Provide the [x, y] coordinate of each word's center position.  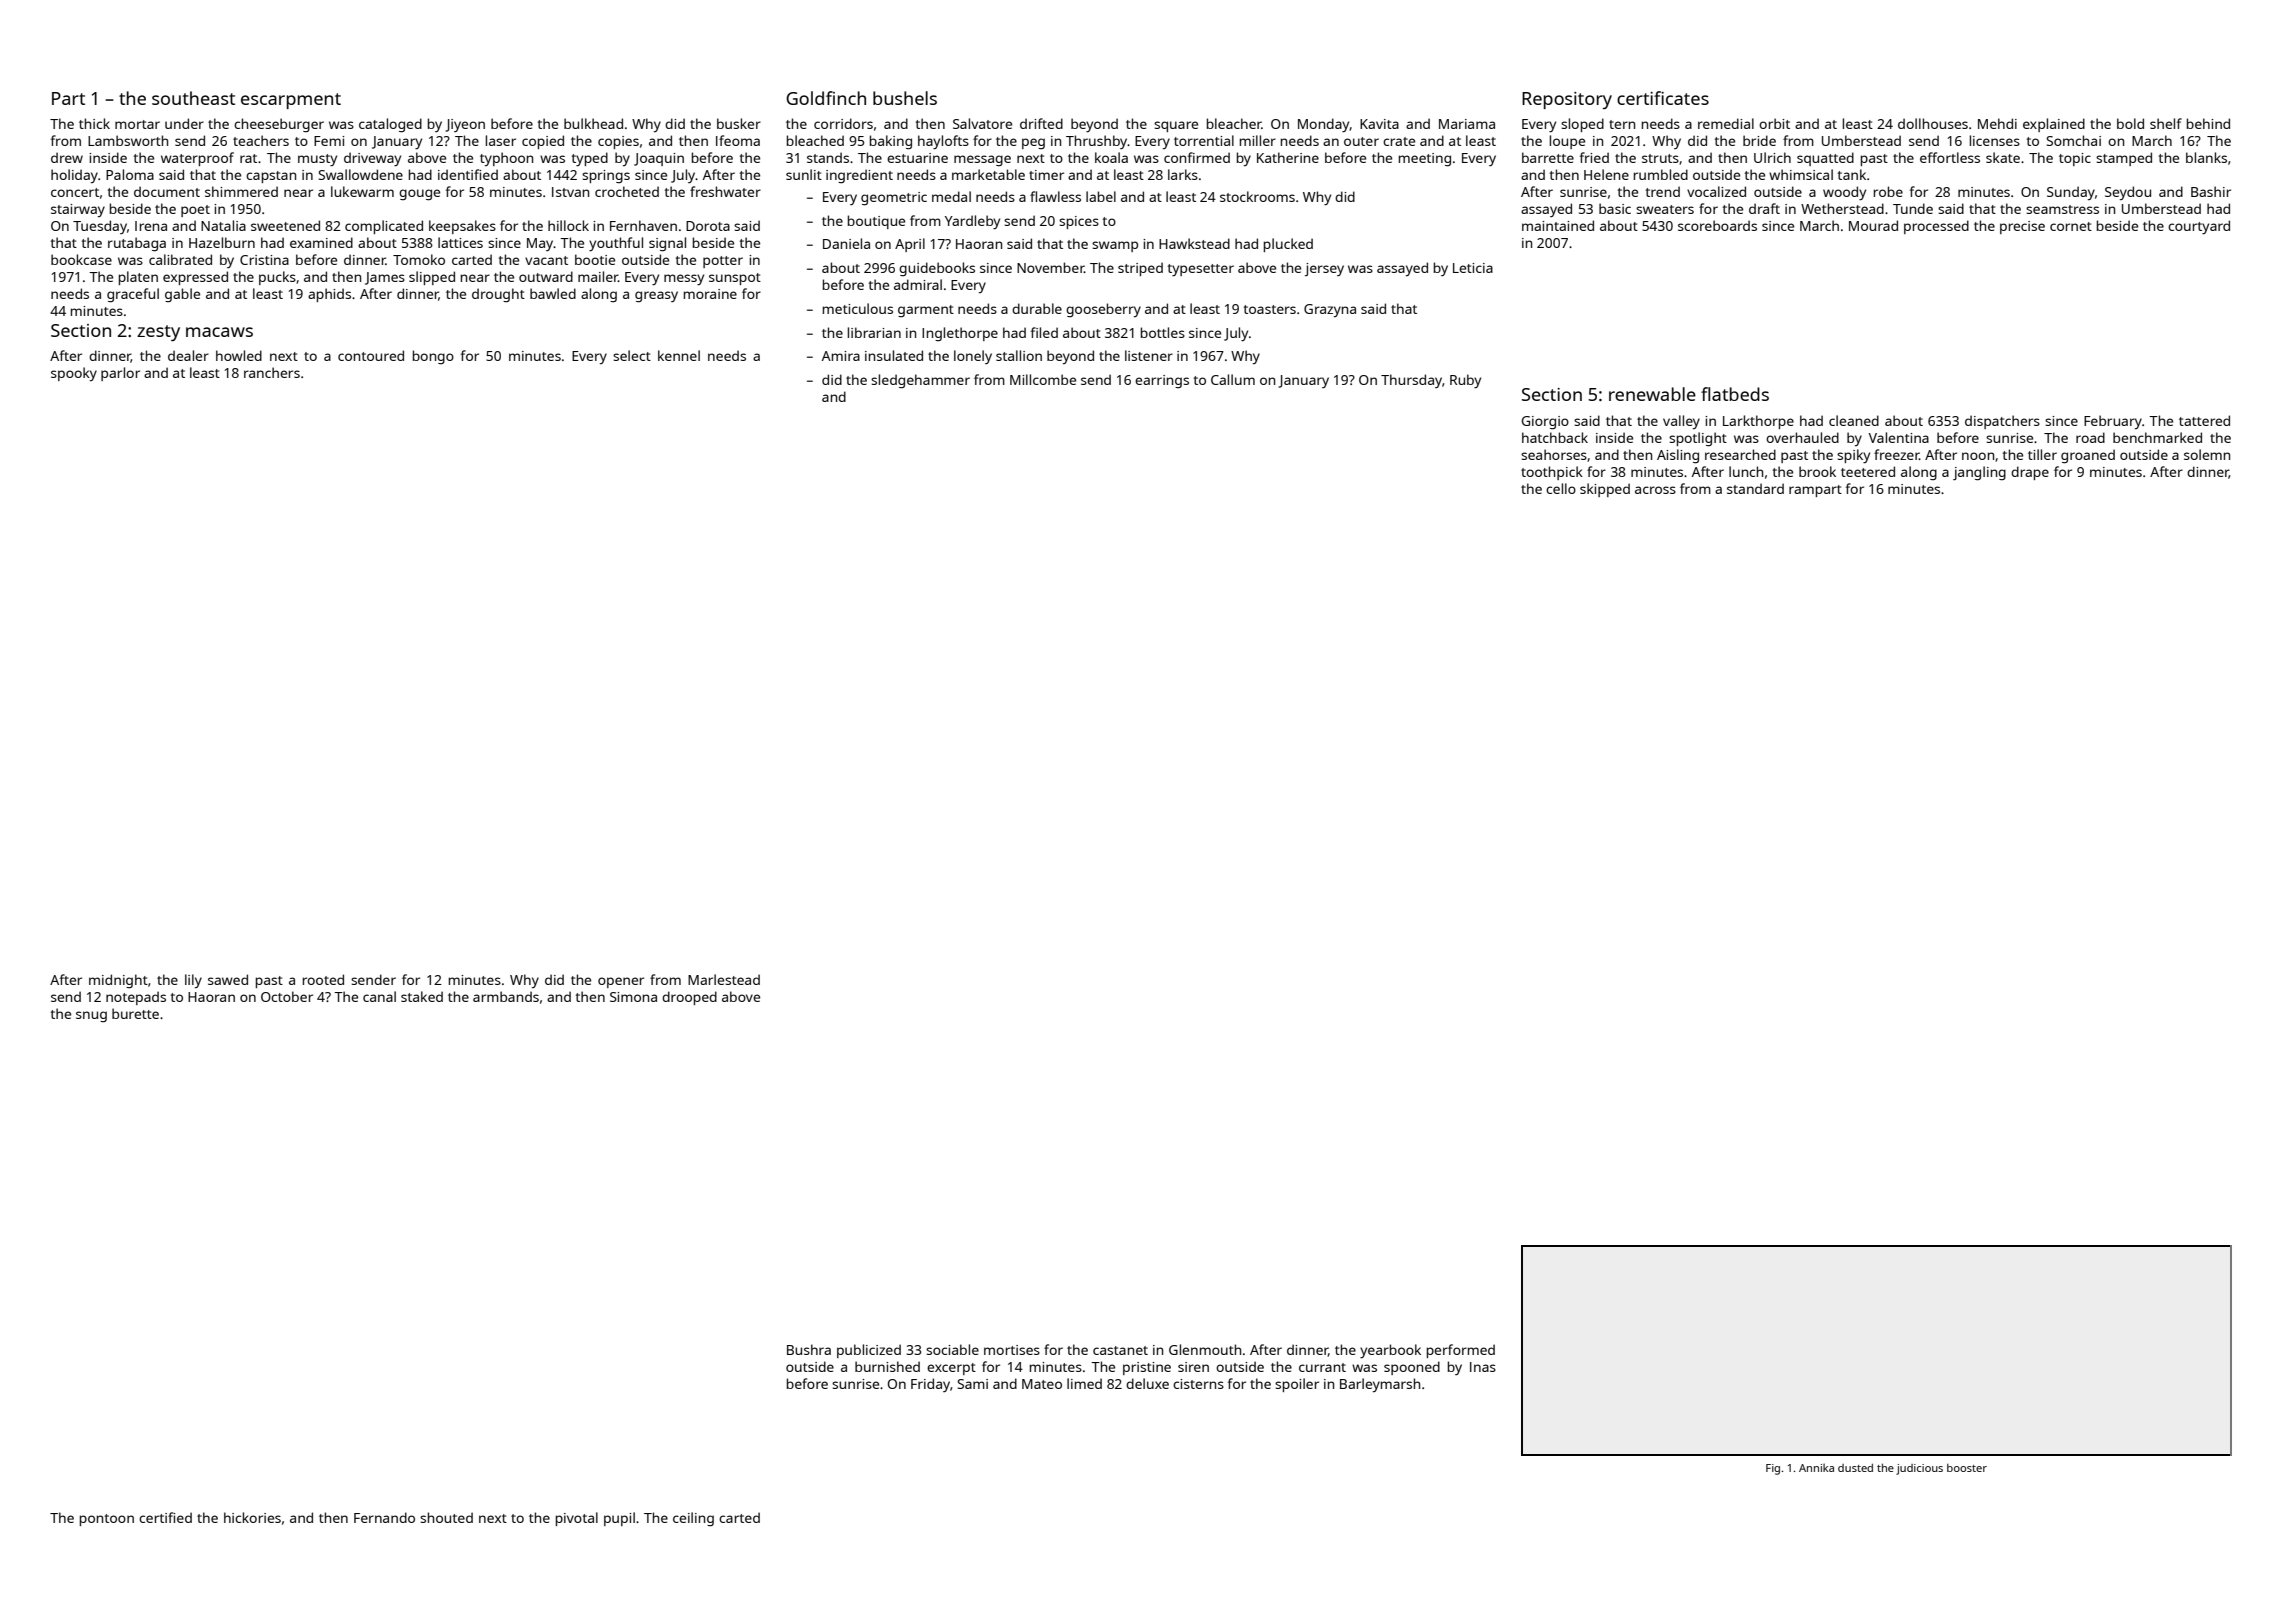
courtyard [2199, 227]
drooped [689, 998]
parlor [120, 374]
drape [2030, 473]
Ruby [1465, 381]
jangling [1979, 473]
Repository [1567, 100]
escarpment [291, 101]
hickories [252, 1517]
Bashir [2211, 191]
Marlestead [724, 979]
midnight [118, 981]
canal [379, 996]
